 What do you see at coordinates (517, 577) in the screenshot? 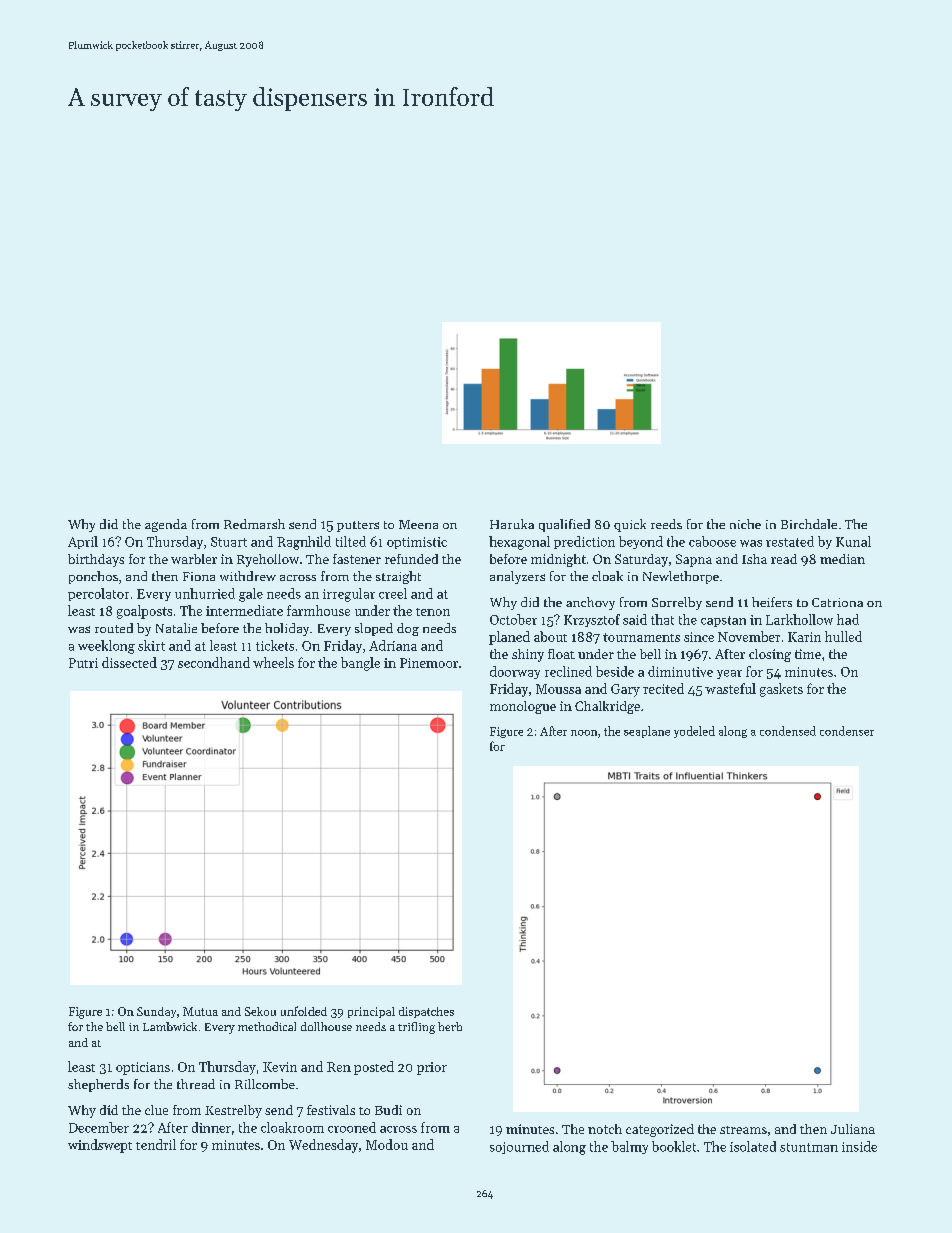
I see `analyzers` at bounding box center [517, 577].
